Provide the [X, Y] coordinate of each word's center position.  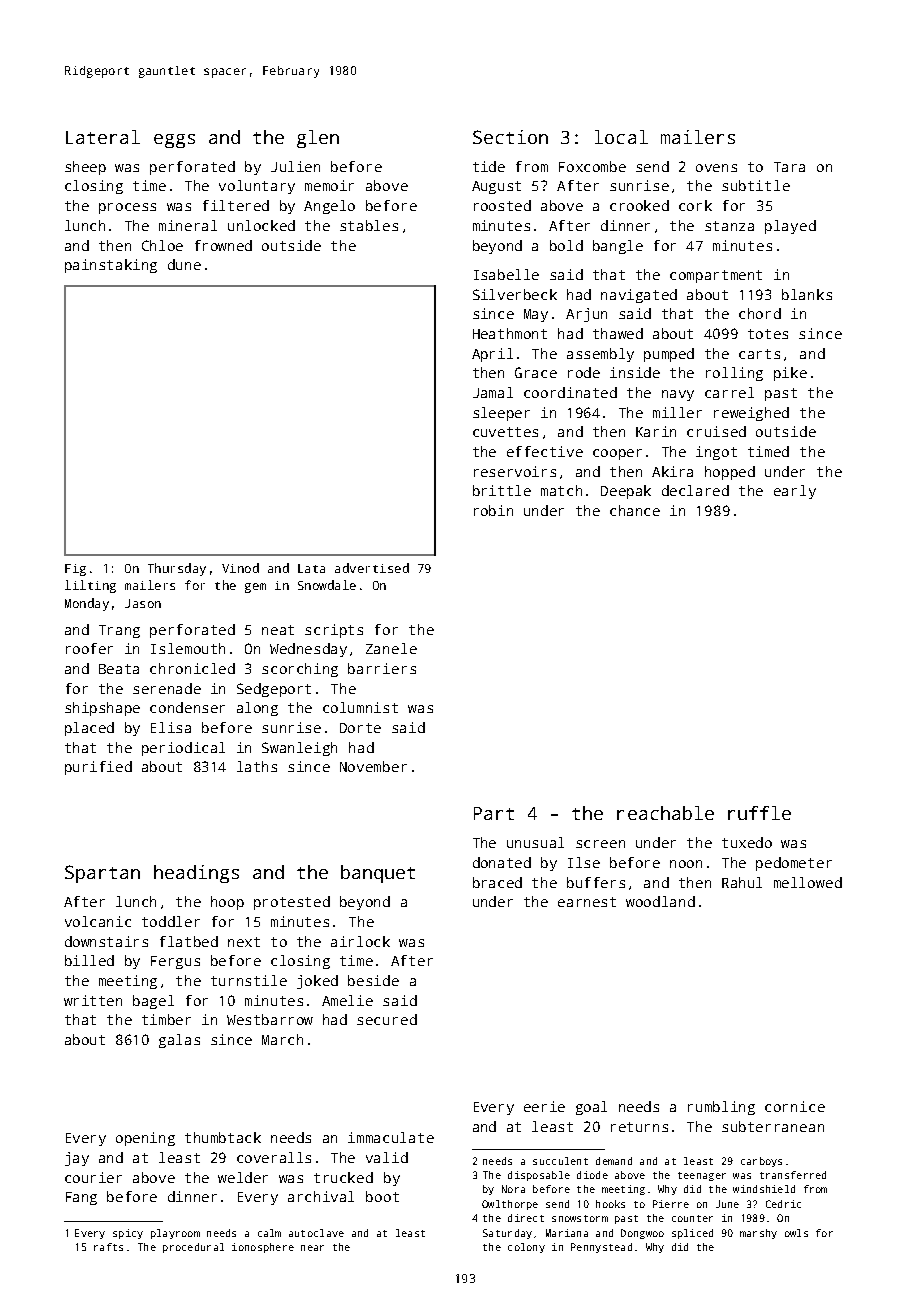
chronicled [192, 668]
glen [318, 139]
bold [566, 245]
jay [77, 1159]
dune [184, 264]
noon [686, 864]
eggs [174, 141]
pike [790, 374]
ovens [716, 168]
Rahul [742, 882]
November [373, 766]
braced [497, 882]
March [282, 1039]
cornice [795, 1106]
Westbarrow [270, 1019]
